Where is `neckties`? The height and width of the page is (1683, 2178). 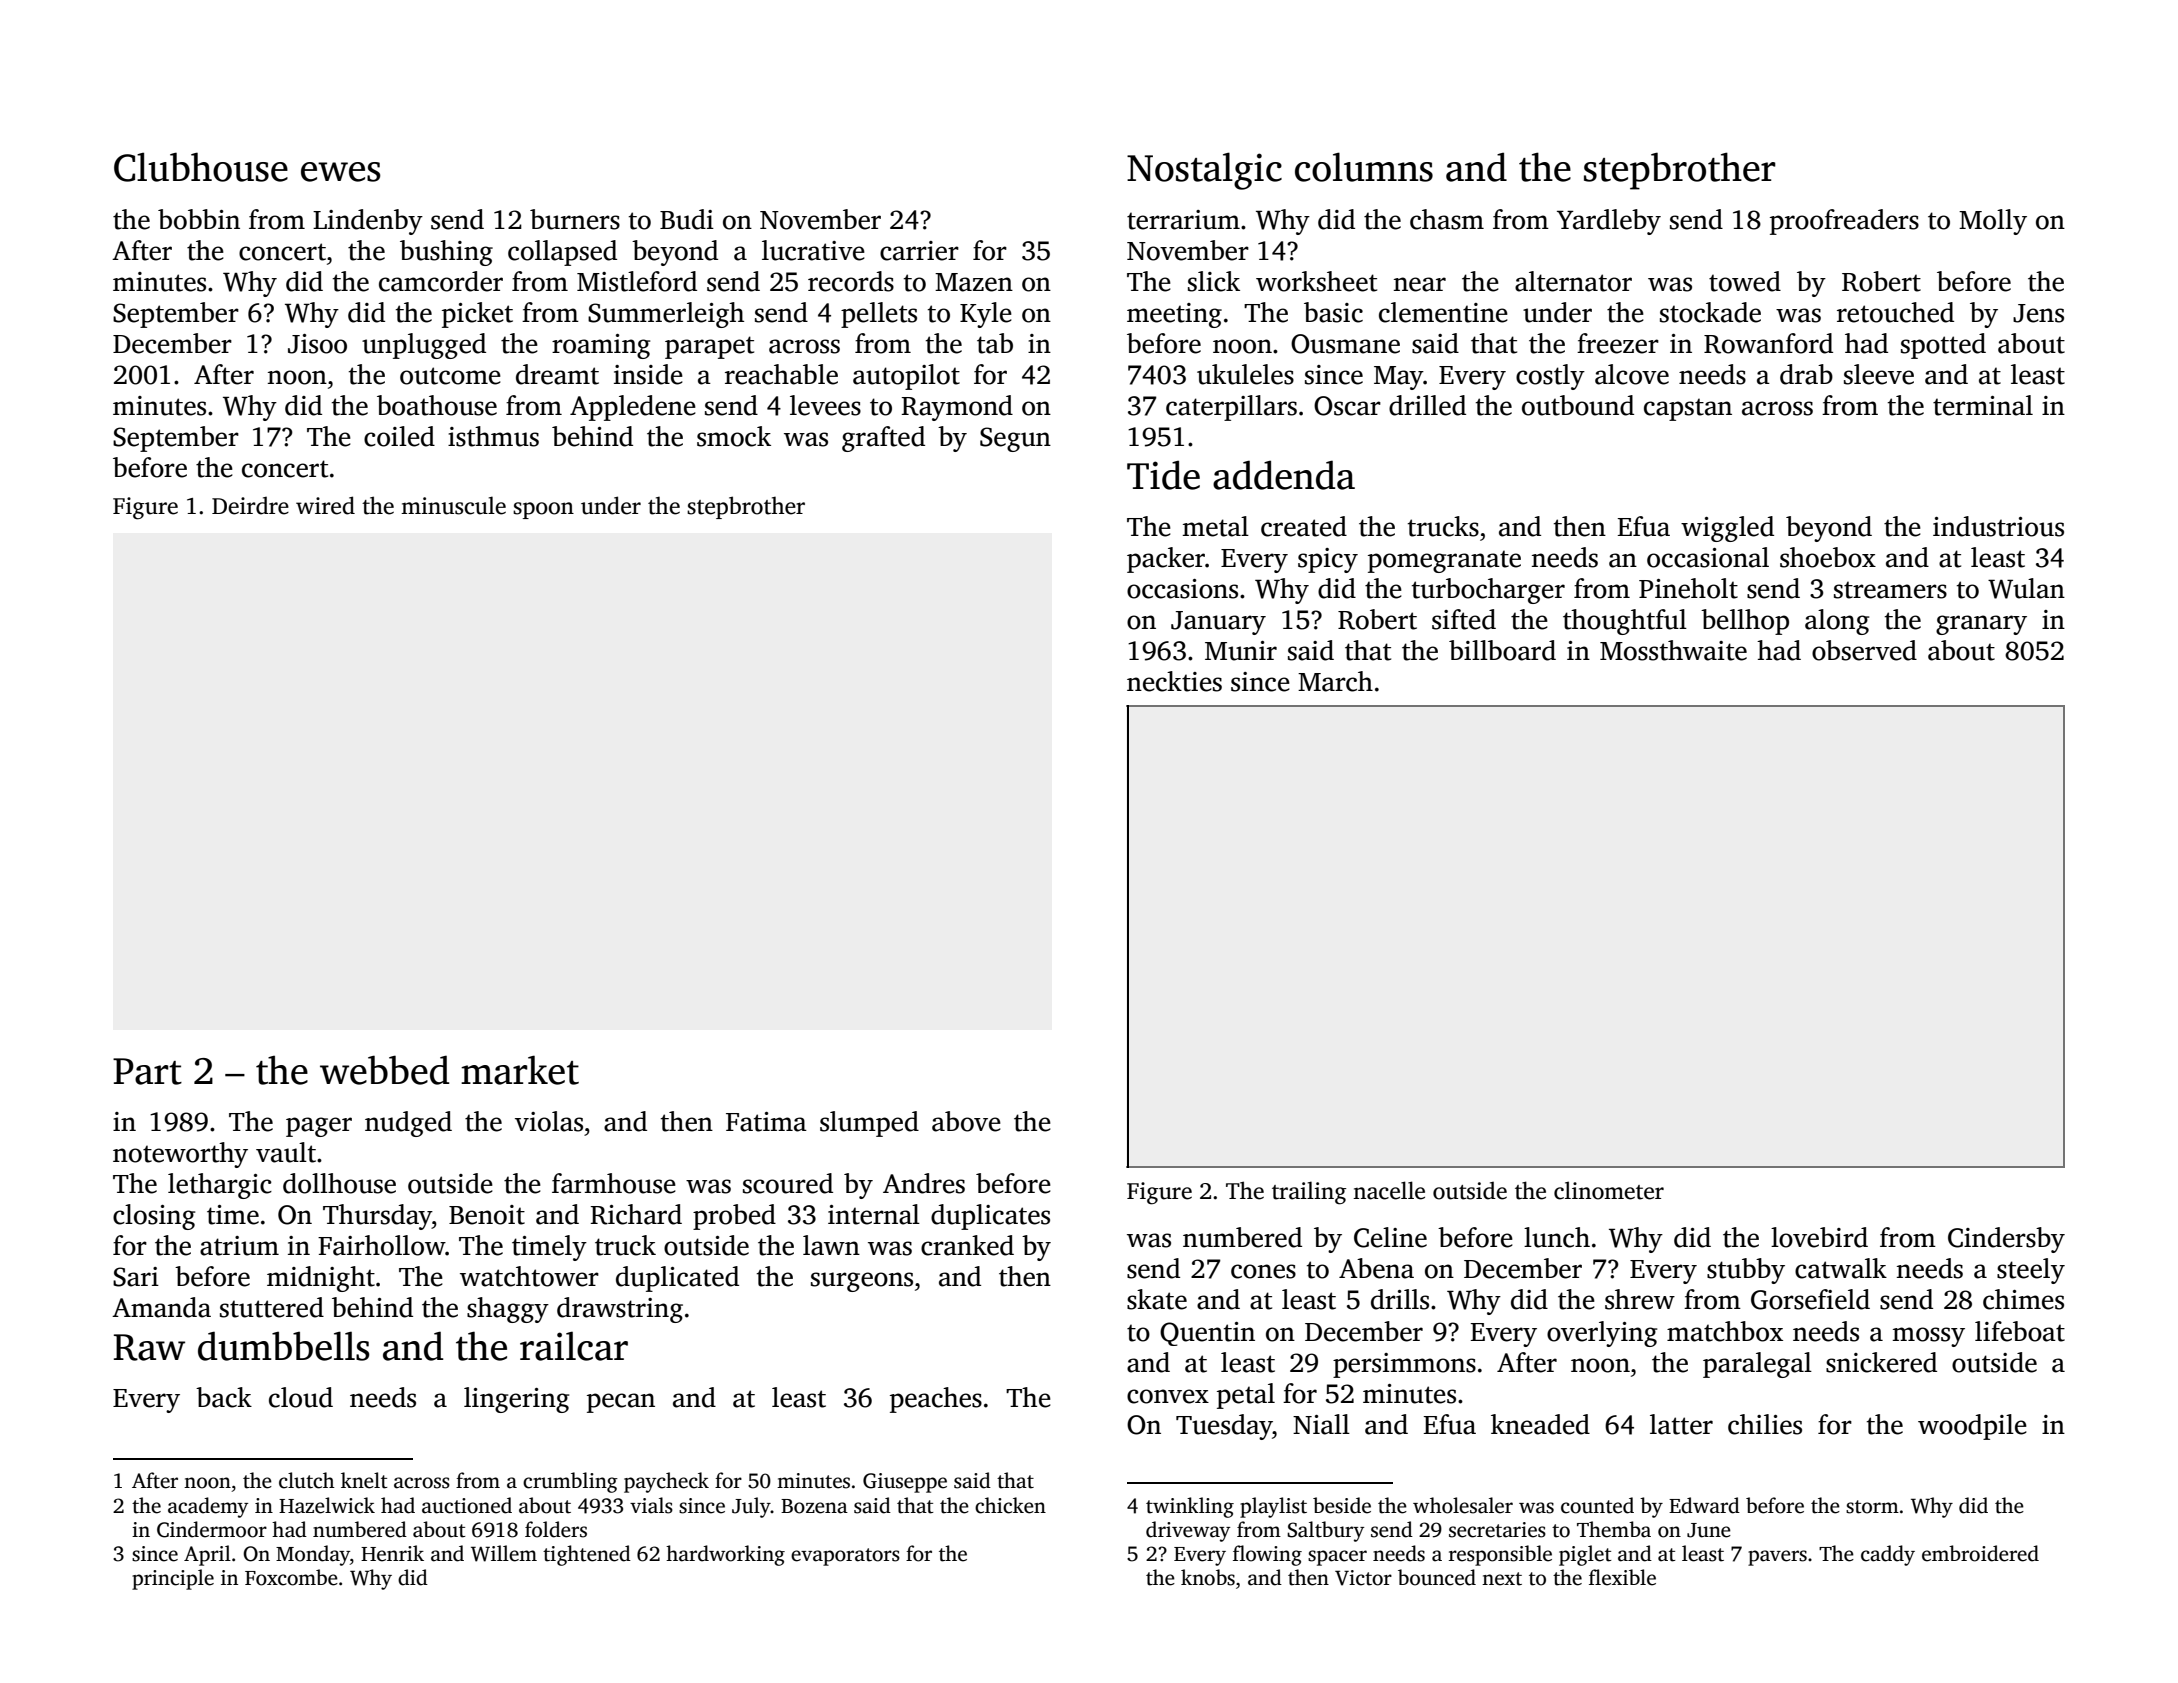 neckties is located at coordinates (1174, 681).
